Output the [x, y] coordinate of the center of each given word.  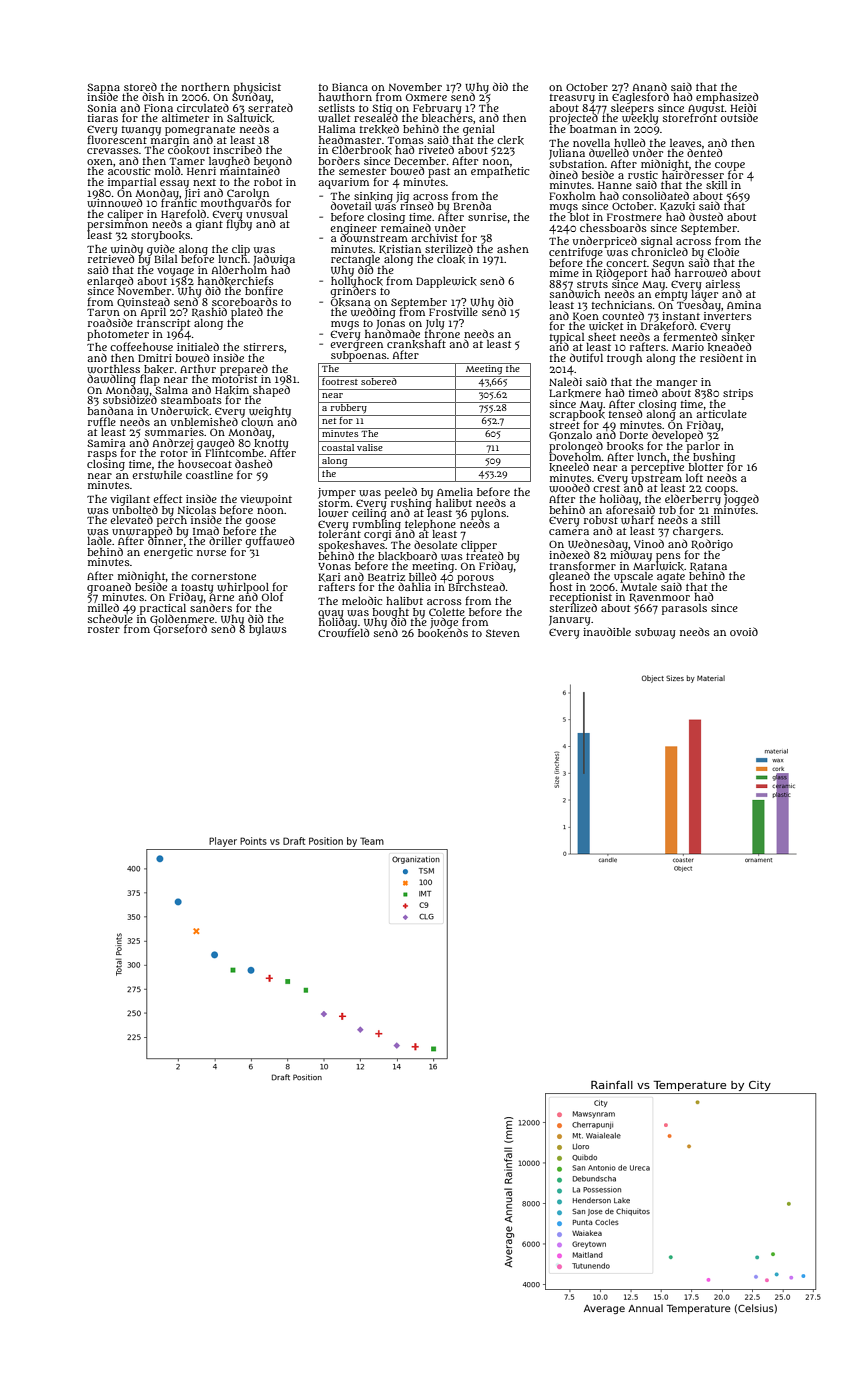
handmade [392, 333]
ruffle [102, 421]
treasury [572, 99]
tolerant [340, 534]
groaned [109, 588]
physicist [257, 88]
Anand [650, 86]
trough [624, 359]
